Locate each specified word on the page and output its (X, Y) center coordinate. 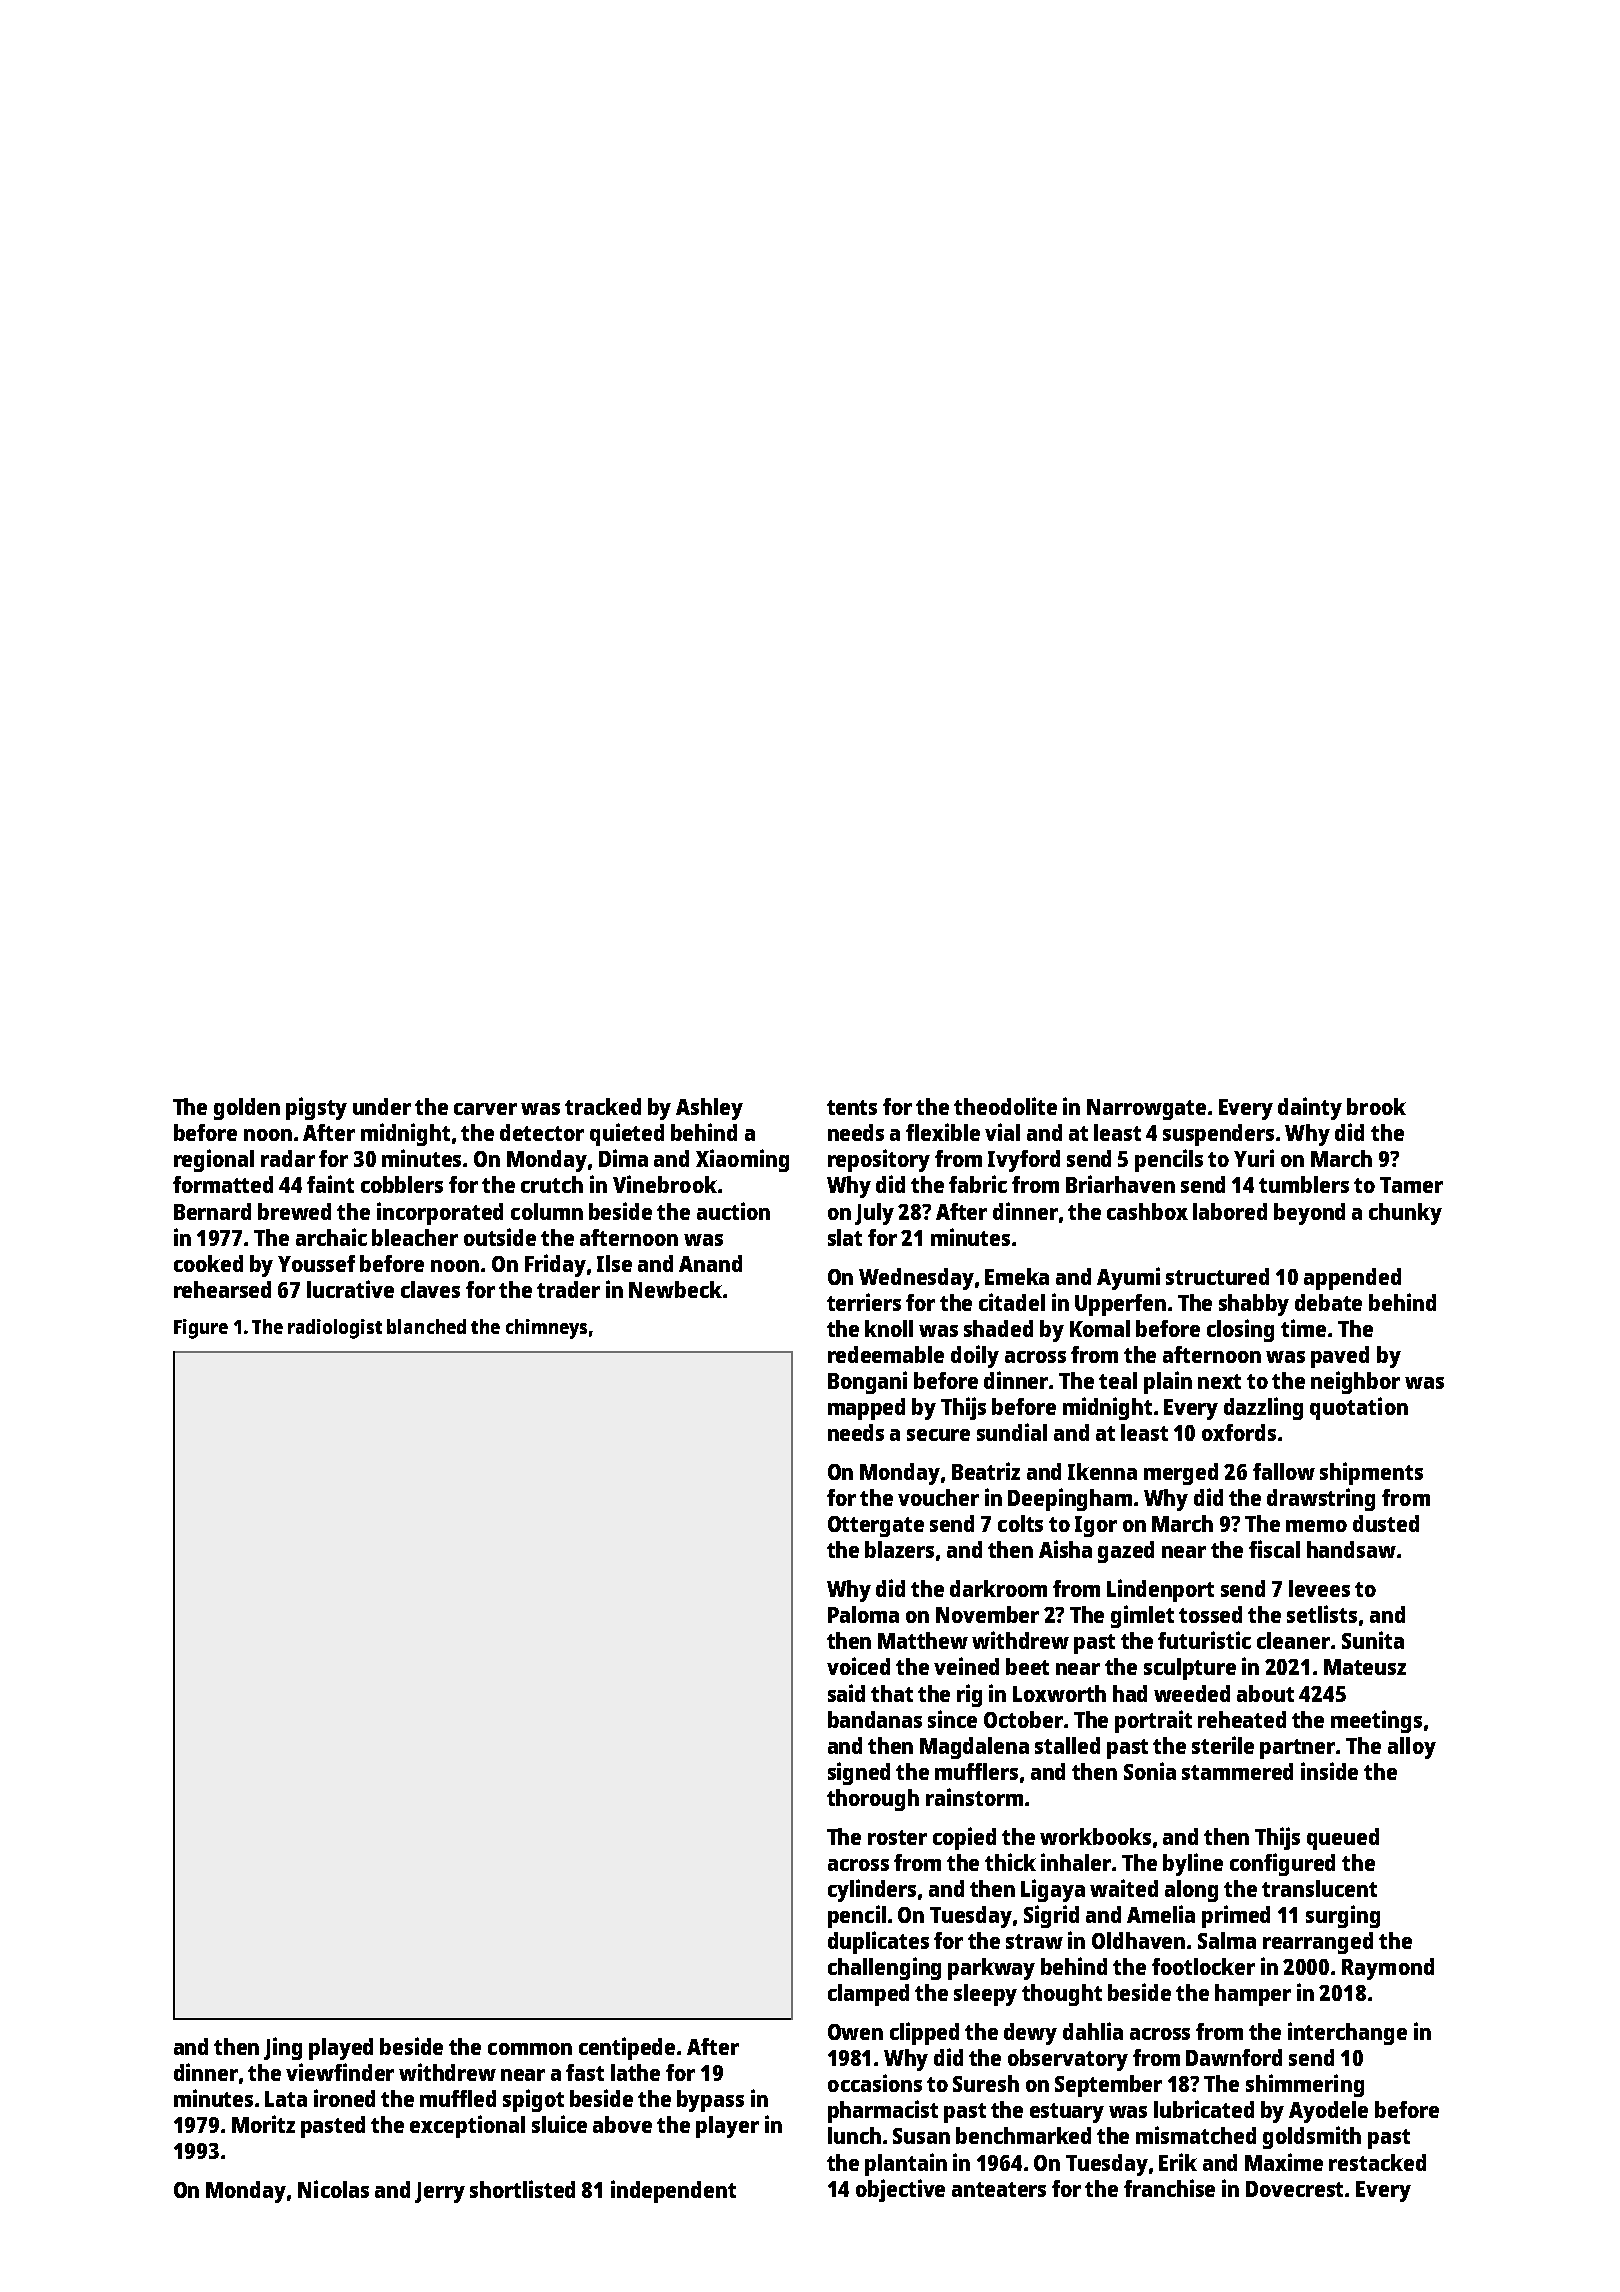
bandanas (875, 1719)
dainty (1310, 1108)
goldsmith (1312, 2137)
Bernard (212, 1211)
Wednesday (916, 1279)
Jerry (440, 2192)
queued (1343, 1839)
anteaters (999, 2189)
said (846, 1693)
